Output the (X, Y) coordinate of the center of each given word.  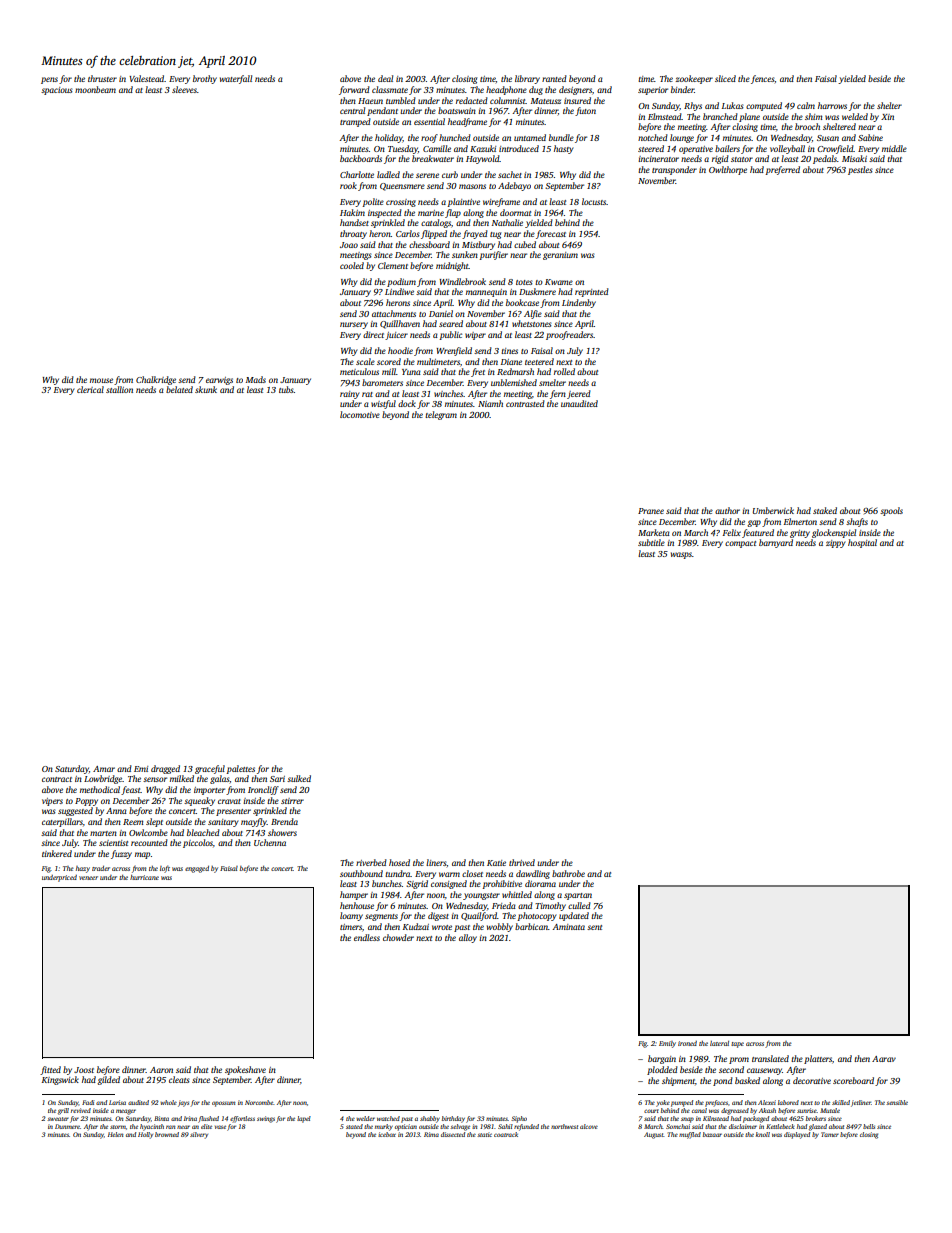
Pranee (651, 511)
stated (354, 1126)
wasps (681, 555)
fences (762, 79)
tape (737, 1045)
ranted (554, 78)
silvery (199, 1135)
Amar (104, 769)
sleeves (184, 89)
